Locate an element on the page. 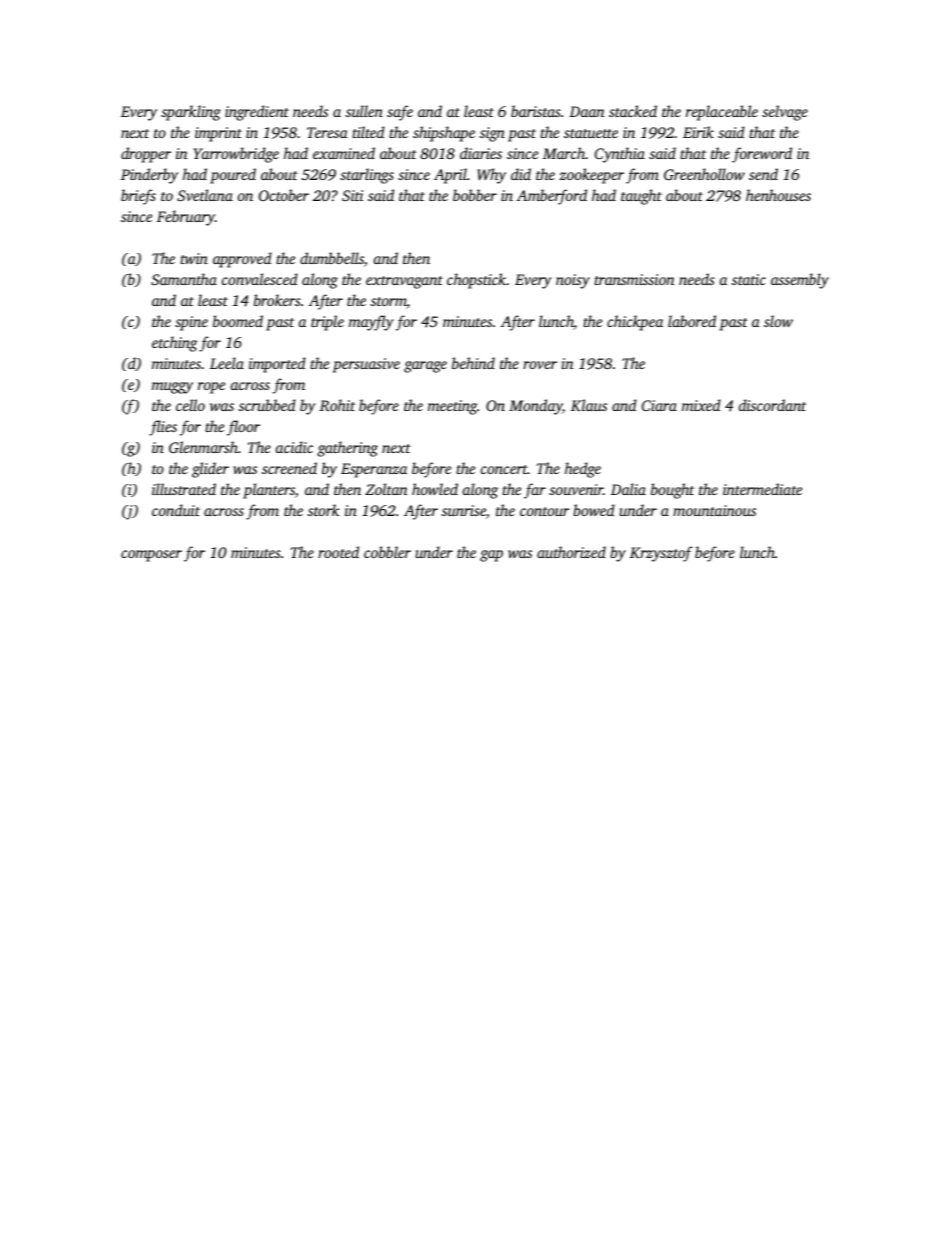 The height and width of the image is (1233, 952). baristas is located at coordinates (536, 111).
